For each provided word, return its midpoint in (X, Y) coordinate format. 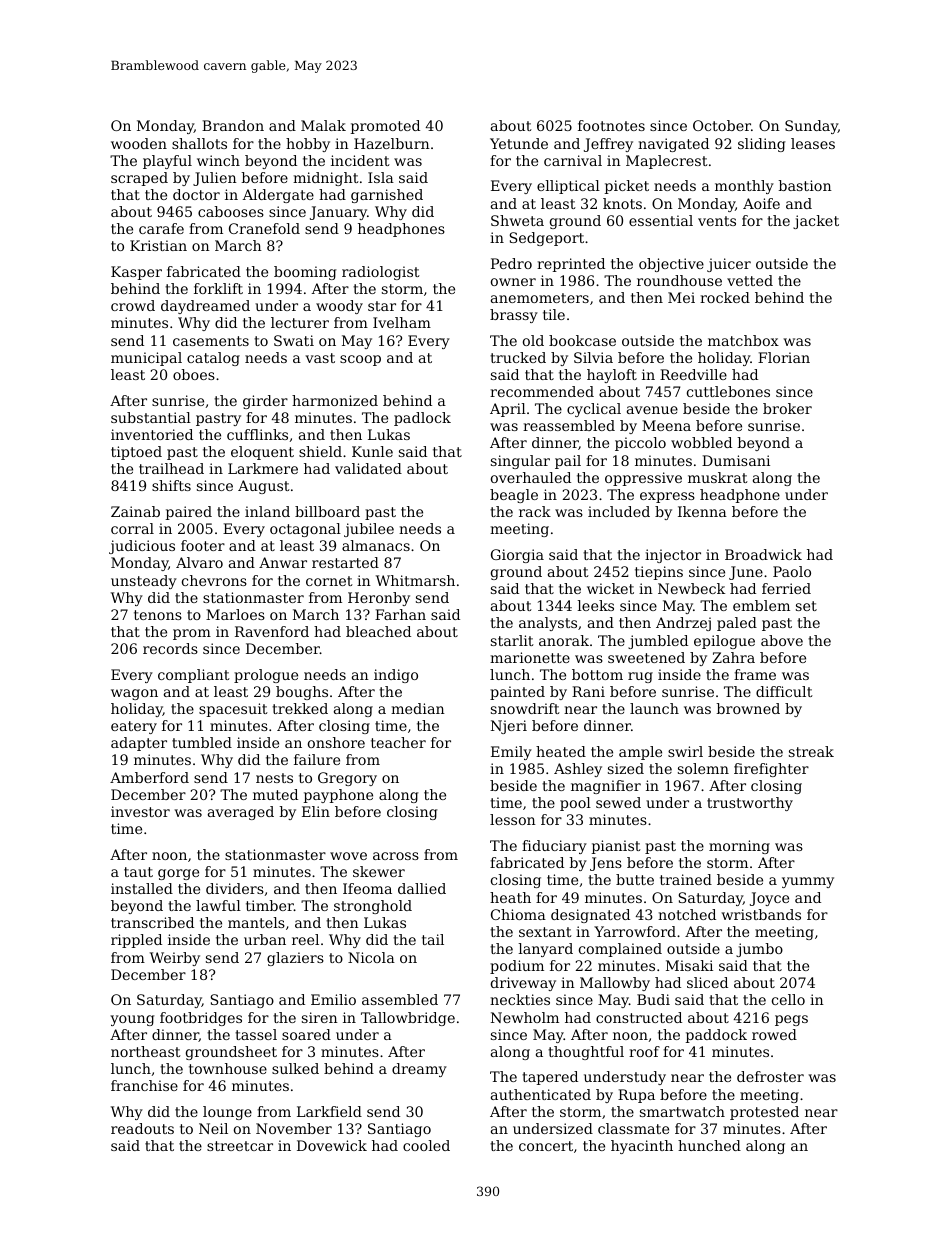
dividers (235, 888)
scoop (360, 360)
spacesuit (233, 710)
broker (787, 408)
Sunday (811, 127)
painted (517, 693)
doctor (196, 194)
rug (640, 677)
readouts (142, 1128)
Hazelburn (392, 143)
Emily (511, 753)
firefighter (771, 770)
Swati (294, 340)
